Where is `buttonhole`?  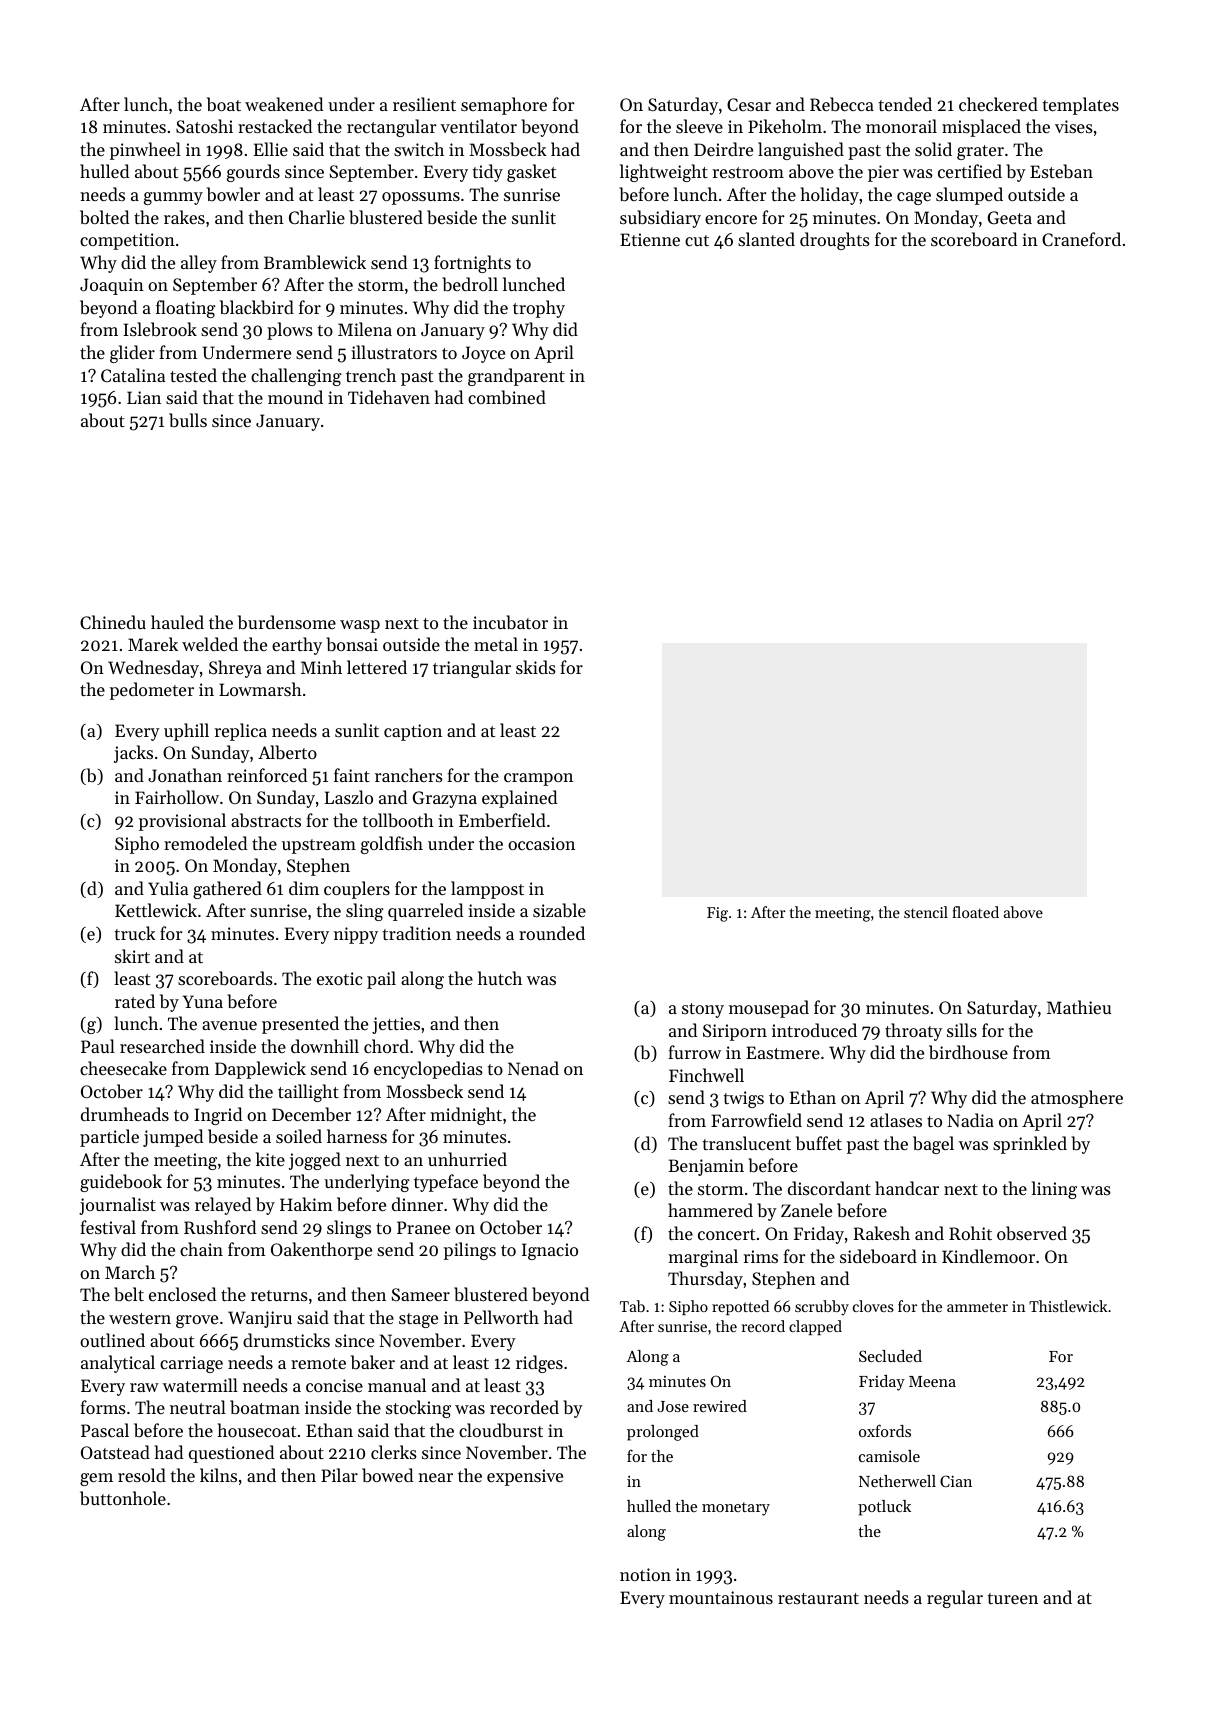 buttonhole is located at coordinates (123, 1498).
